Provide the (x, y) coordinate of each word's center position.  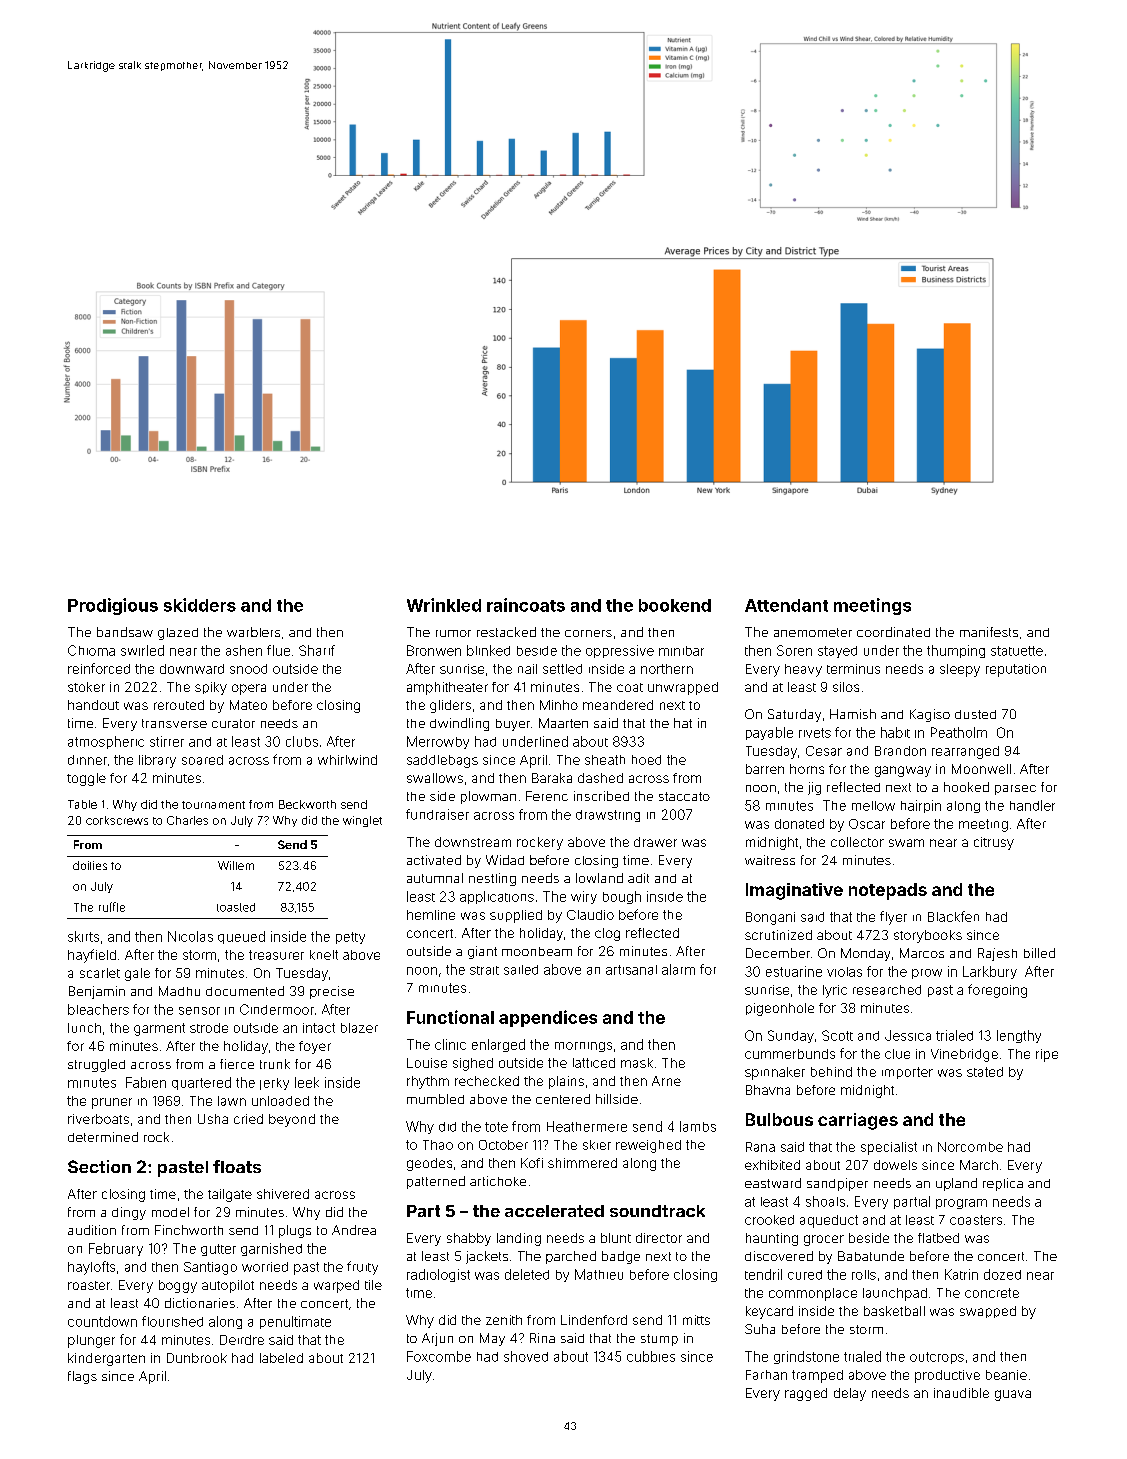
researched (887, 990)
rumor (453, 633)
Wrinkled (444, 605)
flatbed (938, 1238)
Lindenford (594, 1320)
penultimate (295, 1322)
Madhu (179, 991)
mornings (583, 1047)
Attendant (786, 605)
